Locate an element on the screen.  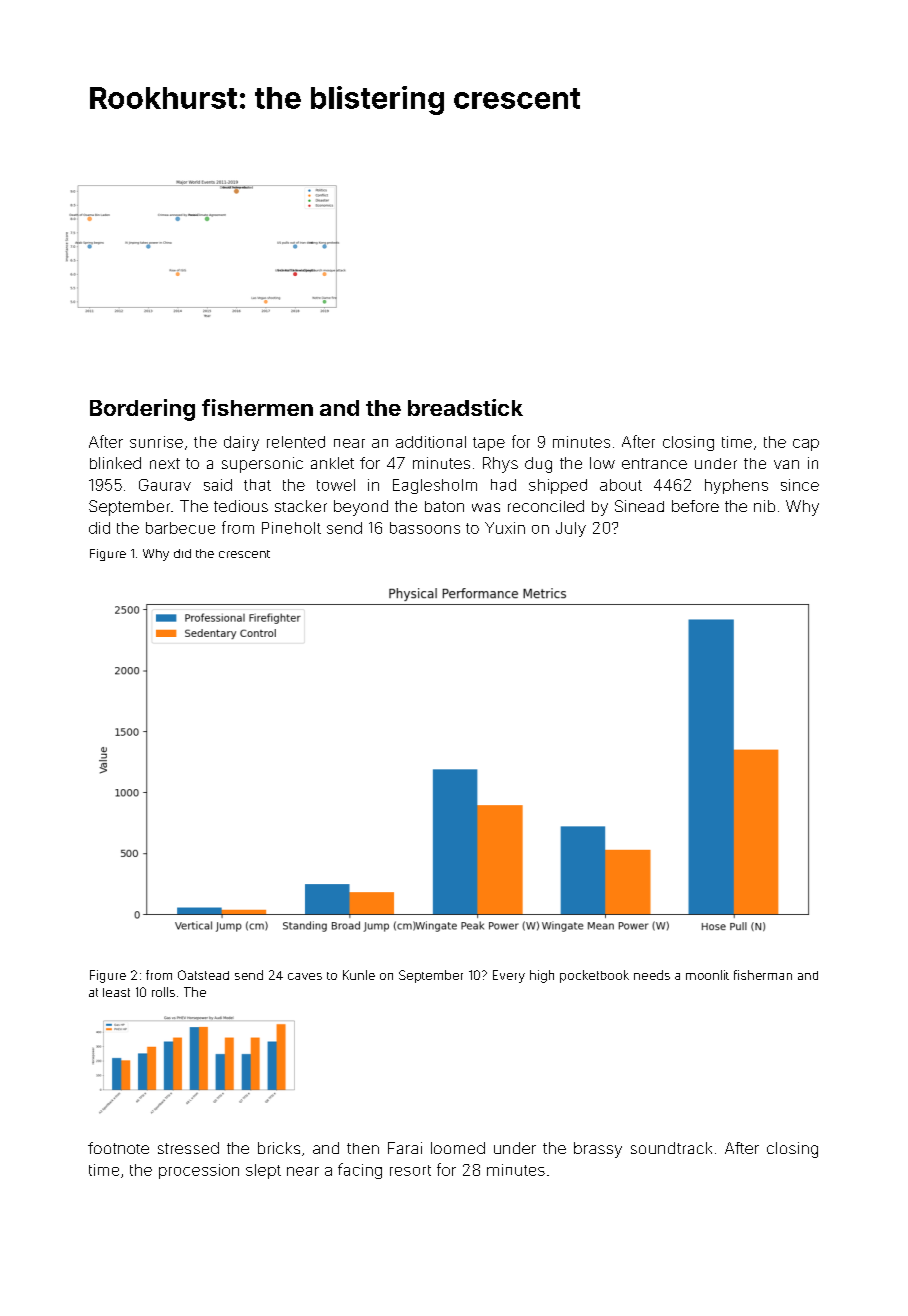
procession is located at coordinates (199, 1171).
